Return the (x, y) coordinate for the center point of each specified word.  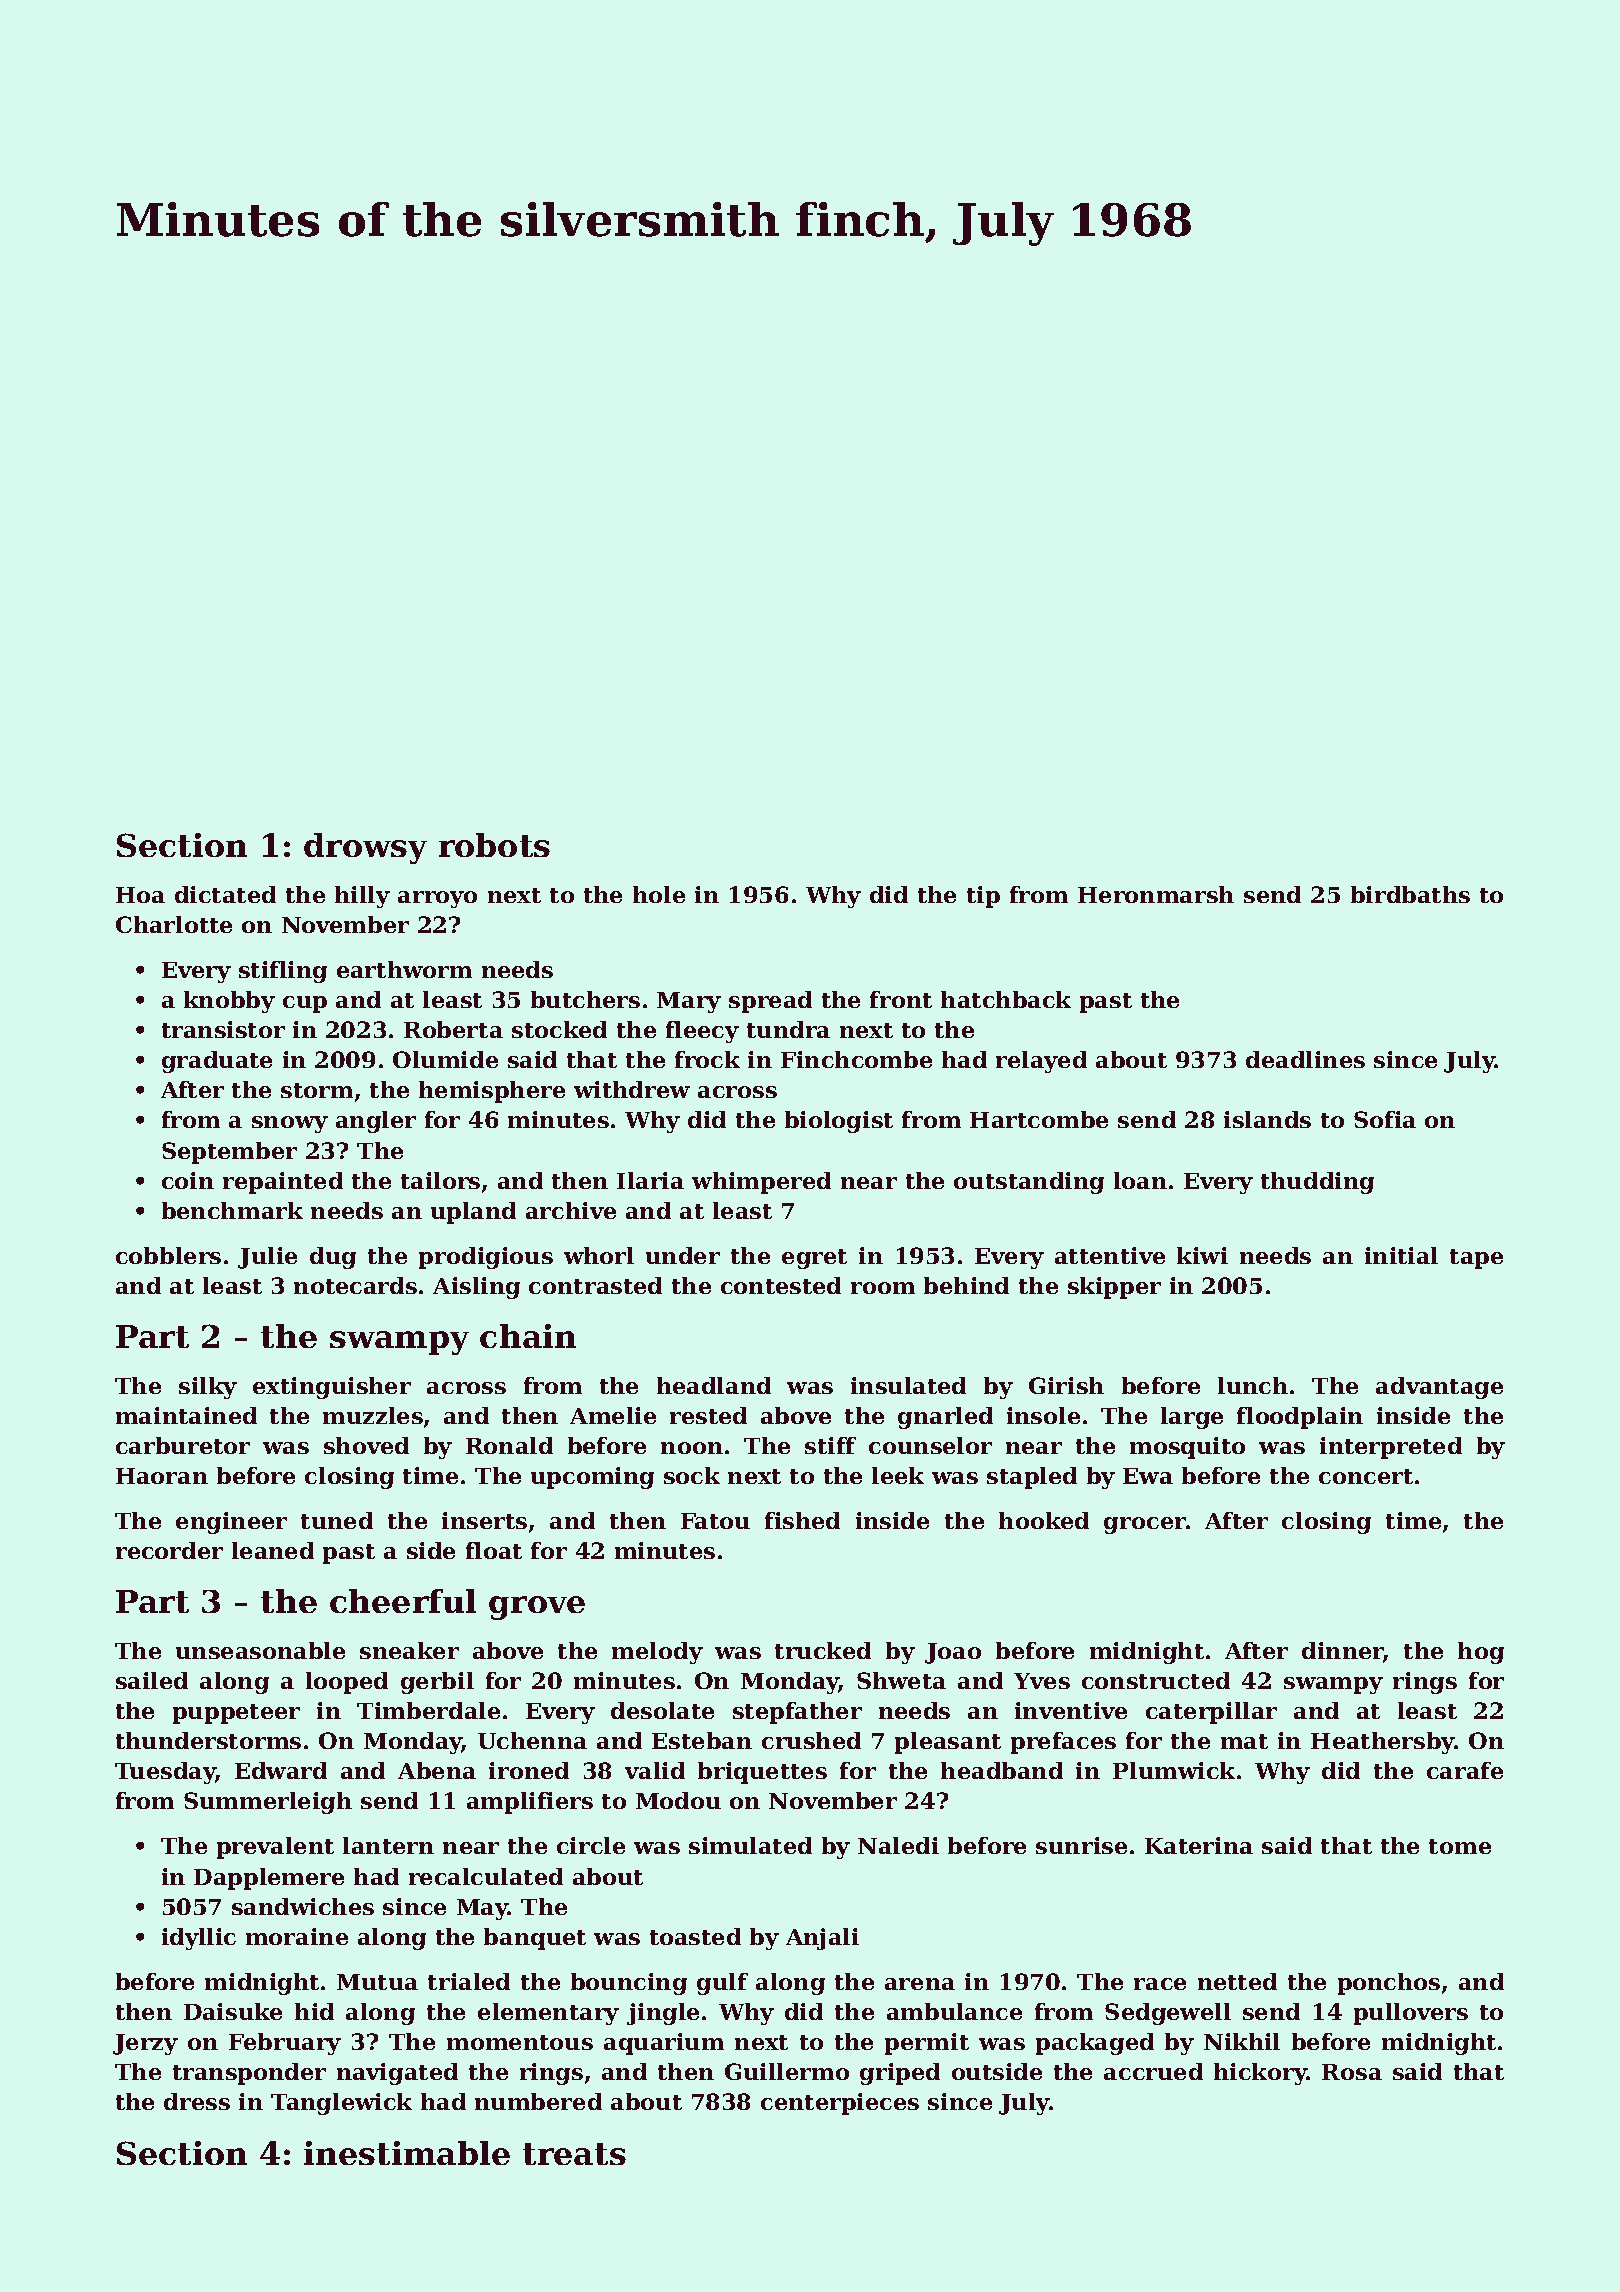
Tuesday (165, 1773)
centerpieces (840, 2104)
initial (1401, 1255)
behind (966, 1285)
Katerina (1199, 1845)
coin (188, 1180)
